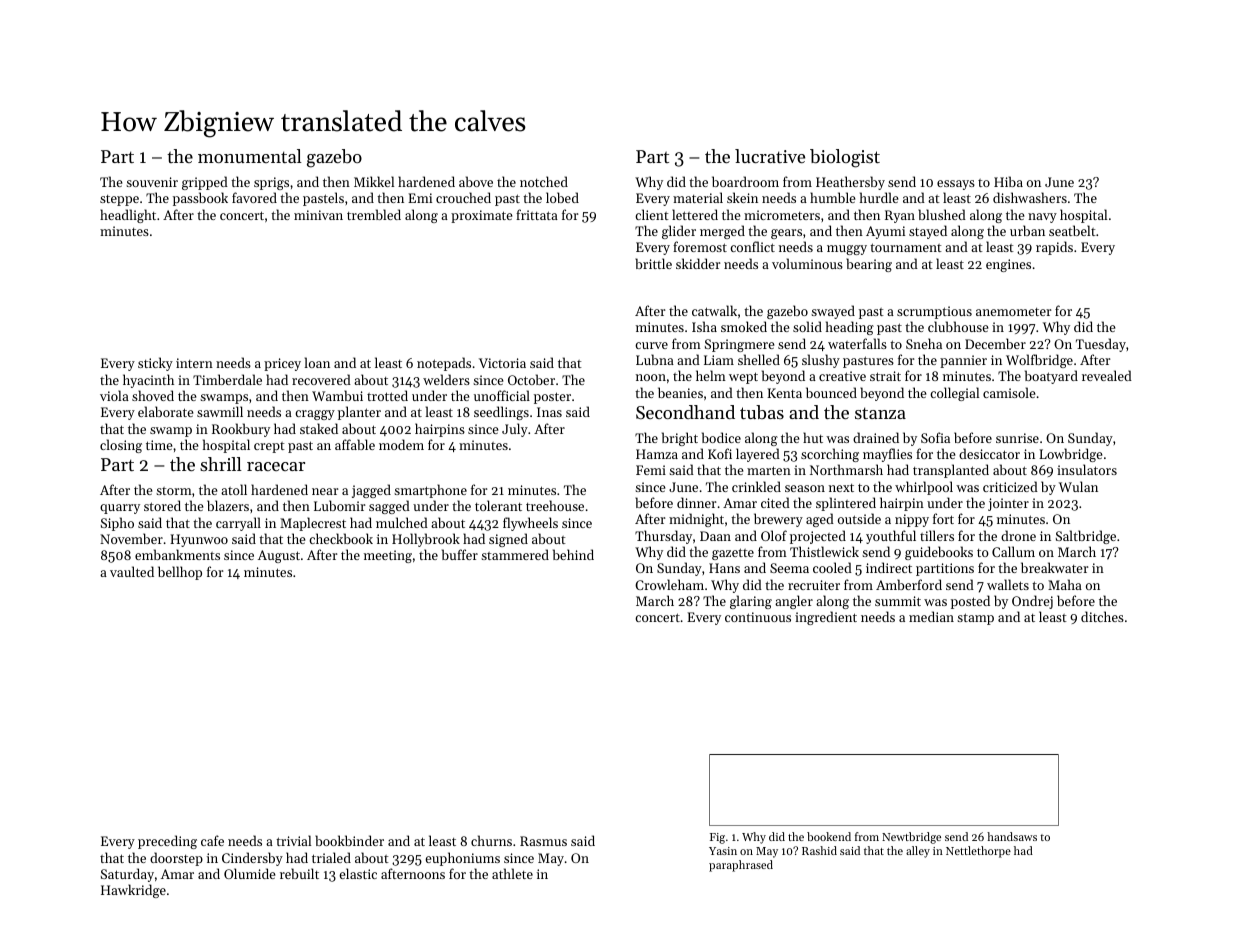 This screenshot has height=952, width=1233. What do you see at coordinates (180, 573) in the screenshot?
I see `bellhop` at bounding box center [180, 573].
